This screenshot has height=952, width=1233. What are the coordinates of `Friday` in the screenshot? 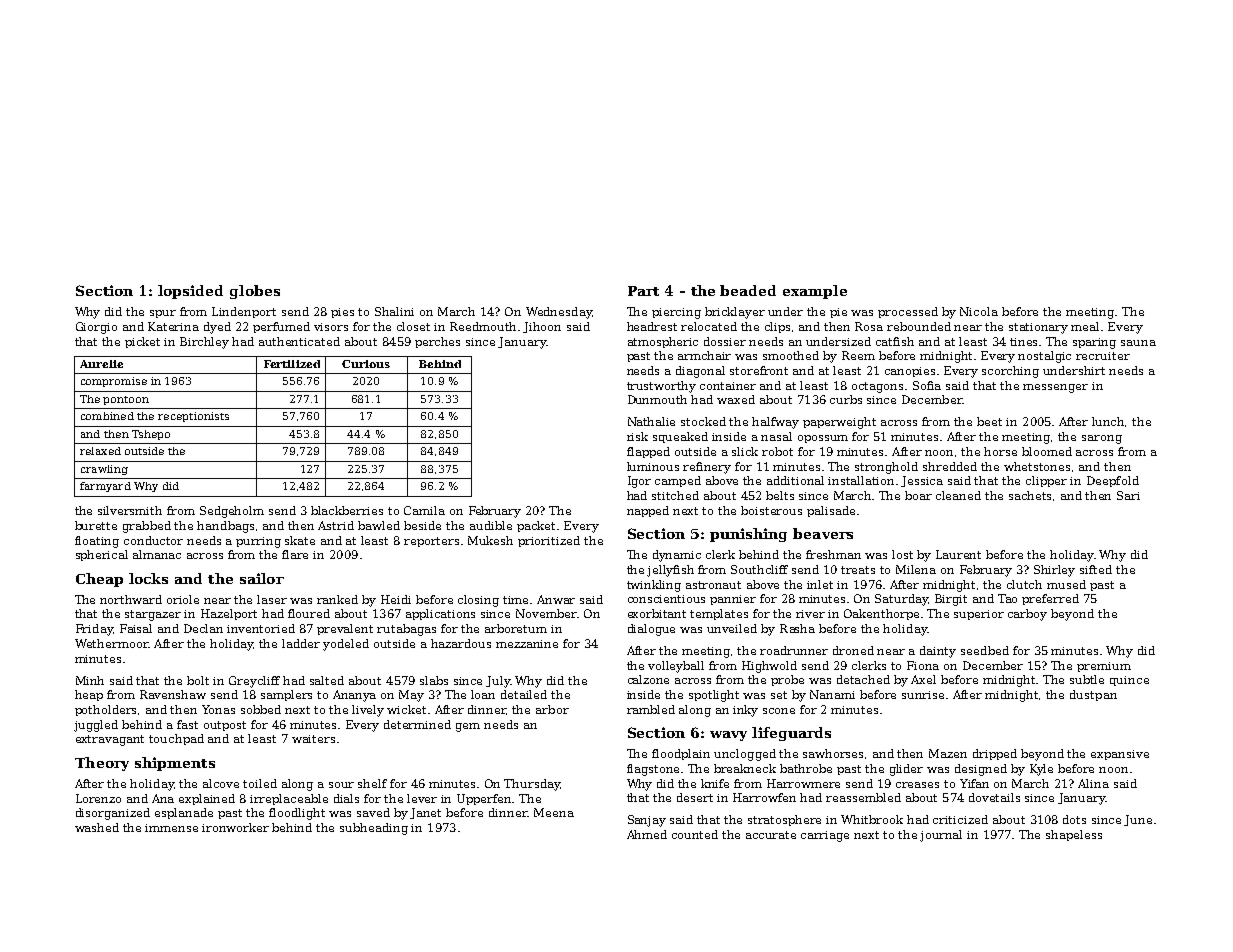 It's located at (94, 630).
